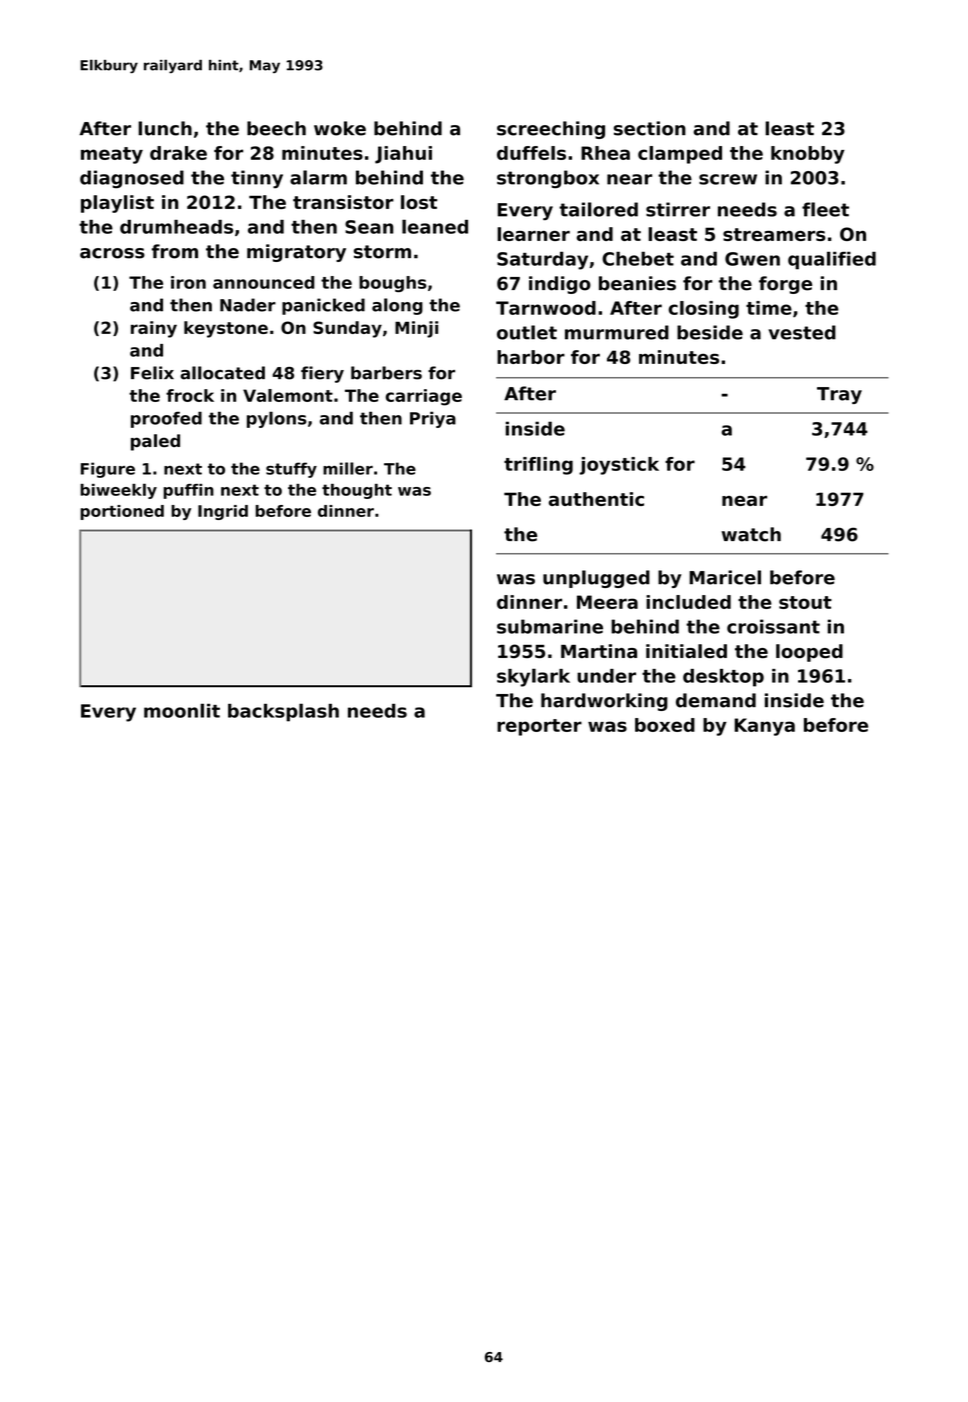 The height and width of the document is (1402, 968). Describe the element at coordinates (108, 470) in the document. I see `Figure` at that location.
